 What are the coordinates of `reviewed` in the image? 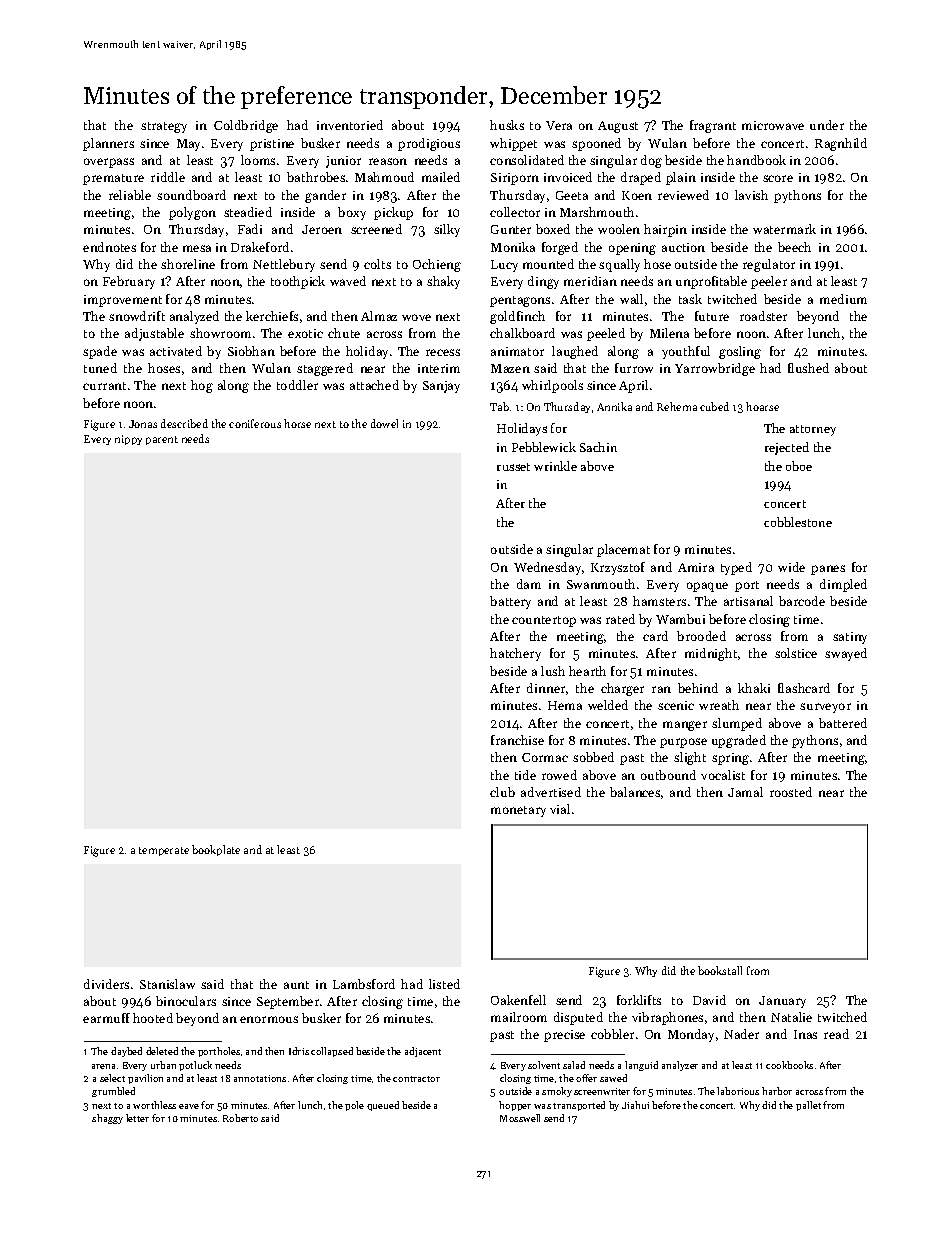 It's located at (683, 195).
